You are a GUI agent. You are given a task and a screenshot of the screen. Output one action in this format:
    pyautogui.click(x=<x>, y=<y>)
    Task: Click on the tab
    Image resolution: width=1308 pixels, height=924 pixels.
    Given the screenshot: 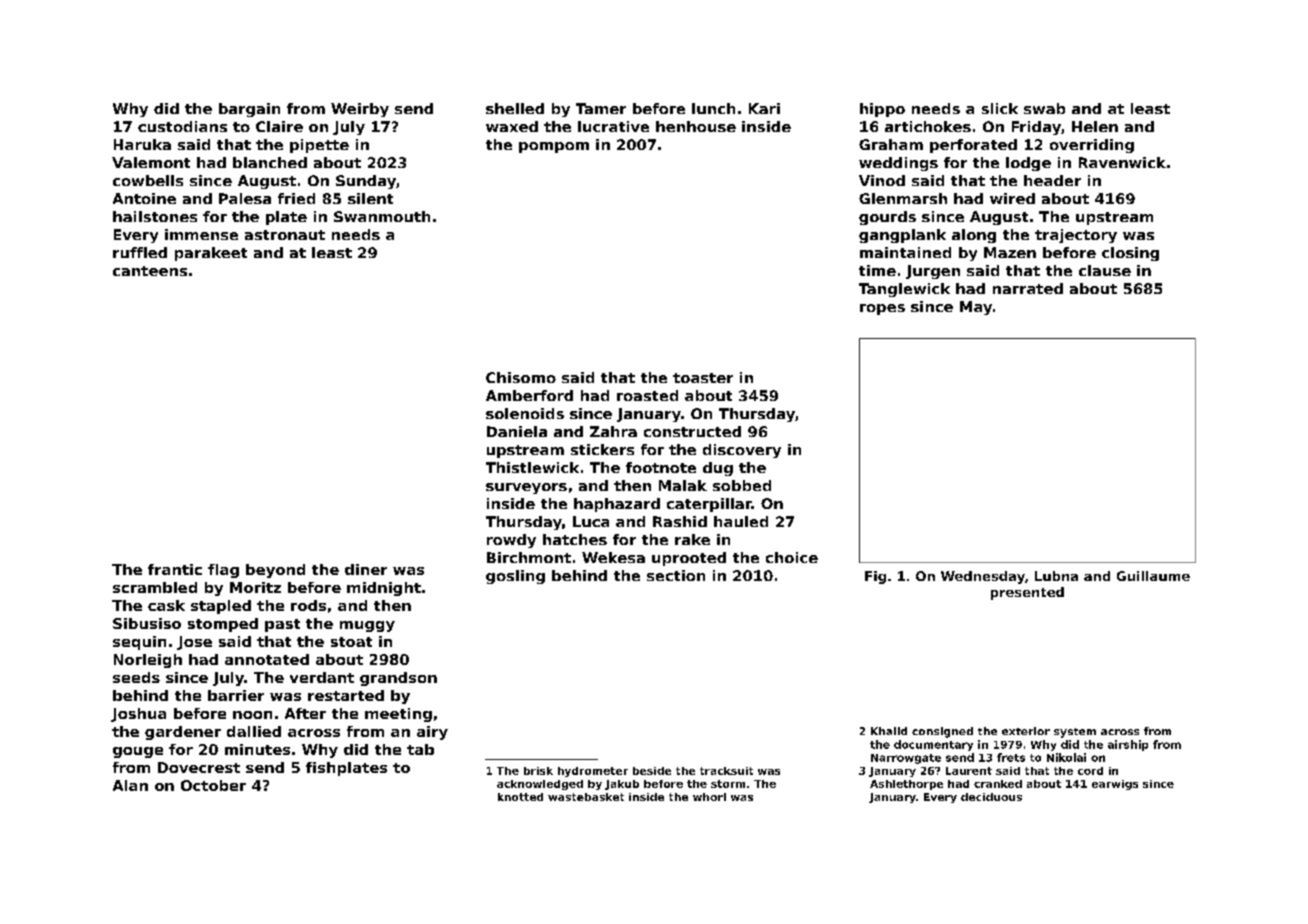 What is the action you would take?
    pyautogui.click(x=420, y=749)
